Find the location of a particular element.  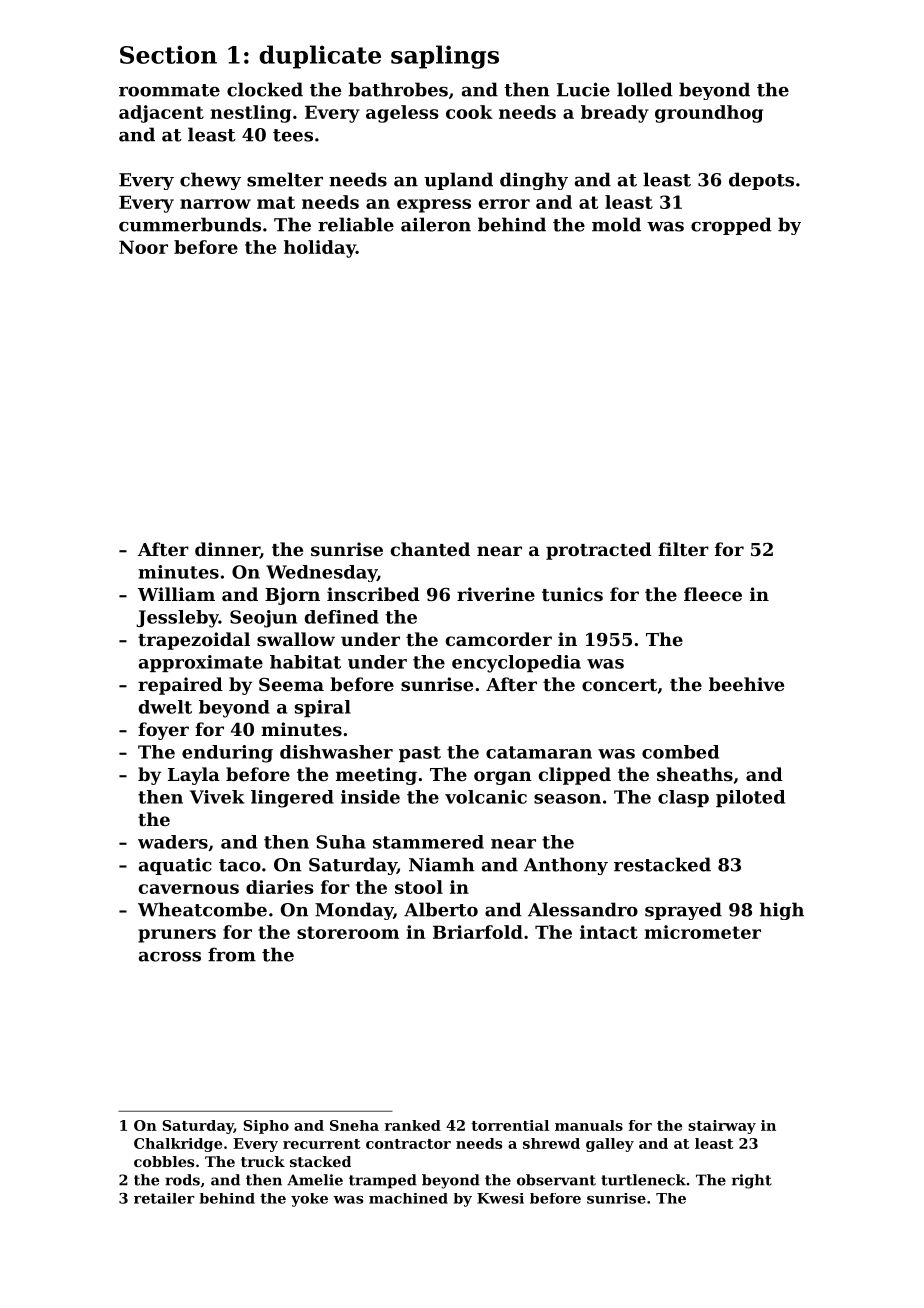

Sipho is located at coordinates (266, 1127).
